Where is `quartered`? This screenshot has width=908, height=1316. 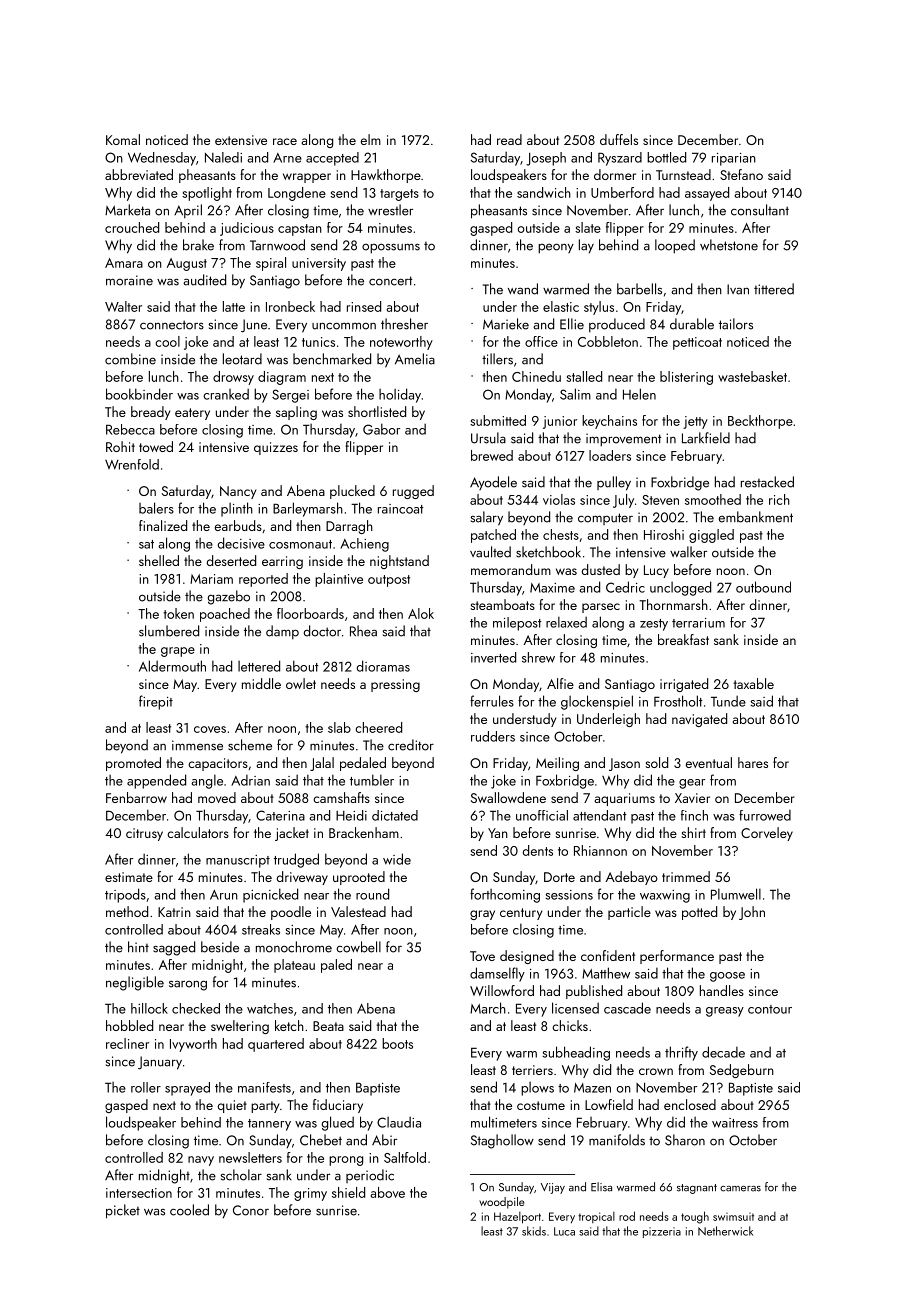 quartered is located at coordinates (276, 1045).
